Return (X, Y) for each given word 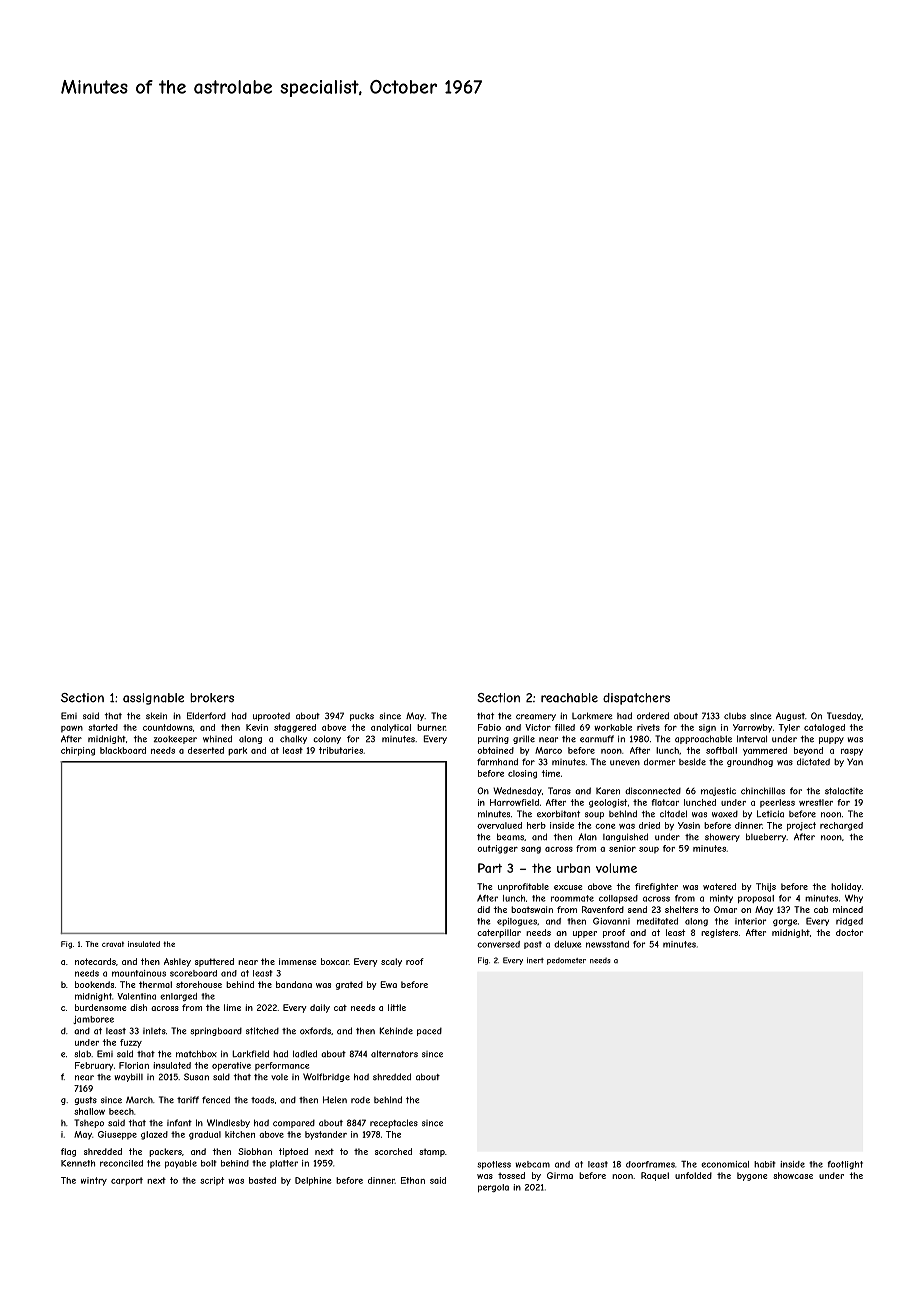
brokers (212, 698)
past (533, 945)
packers (165, 1152)
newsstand (607, 944)
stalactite (844, 791)
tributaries (341, 750)
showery (722, 837)
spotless (494, 1165)
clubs (735, 716)
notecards (95, 961)
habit (765, 1164)
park (237, 751)
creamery (536, 717)
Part (490, 868)
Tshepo (89, 1123)
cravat (113, 944)
